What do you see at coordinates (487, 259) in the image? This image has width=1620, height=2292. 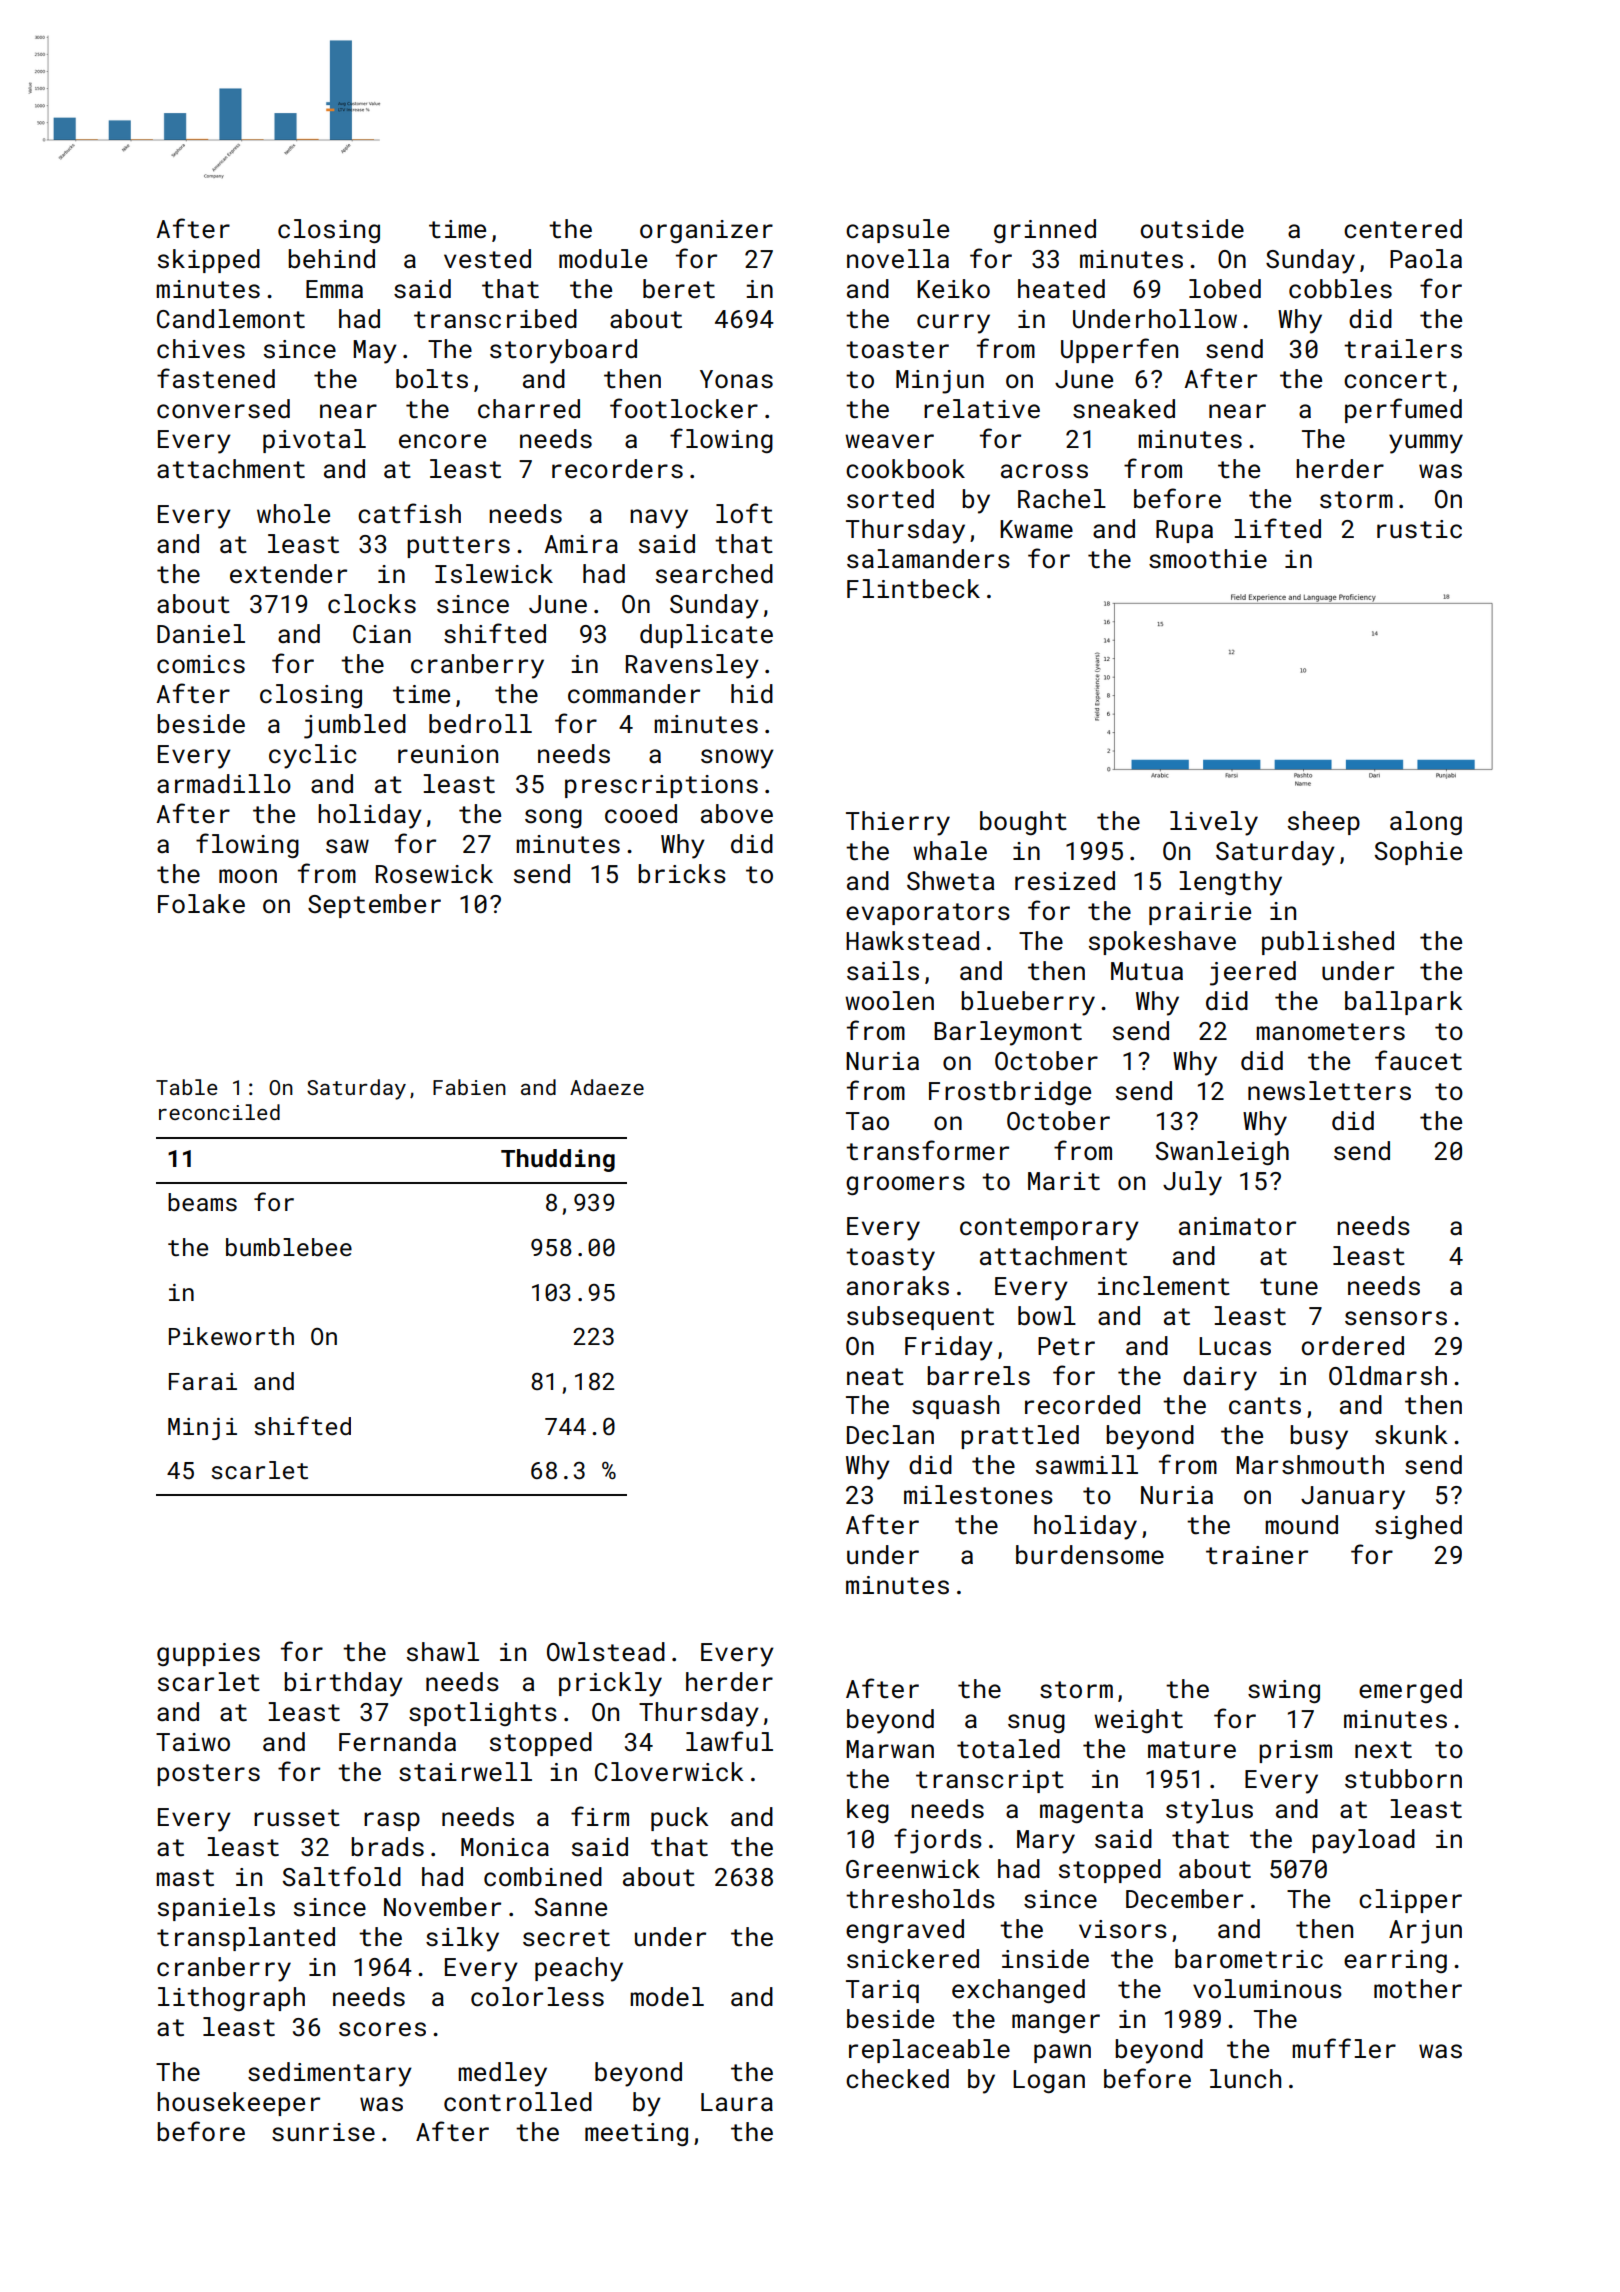 I see `vested` at bounding box center [487, 259].
